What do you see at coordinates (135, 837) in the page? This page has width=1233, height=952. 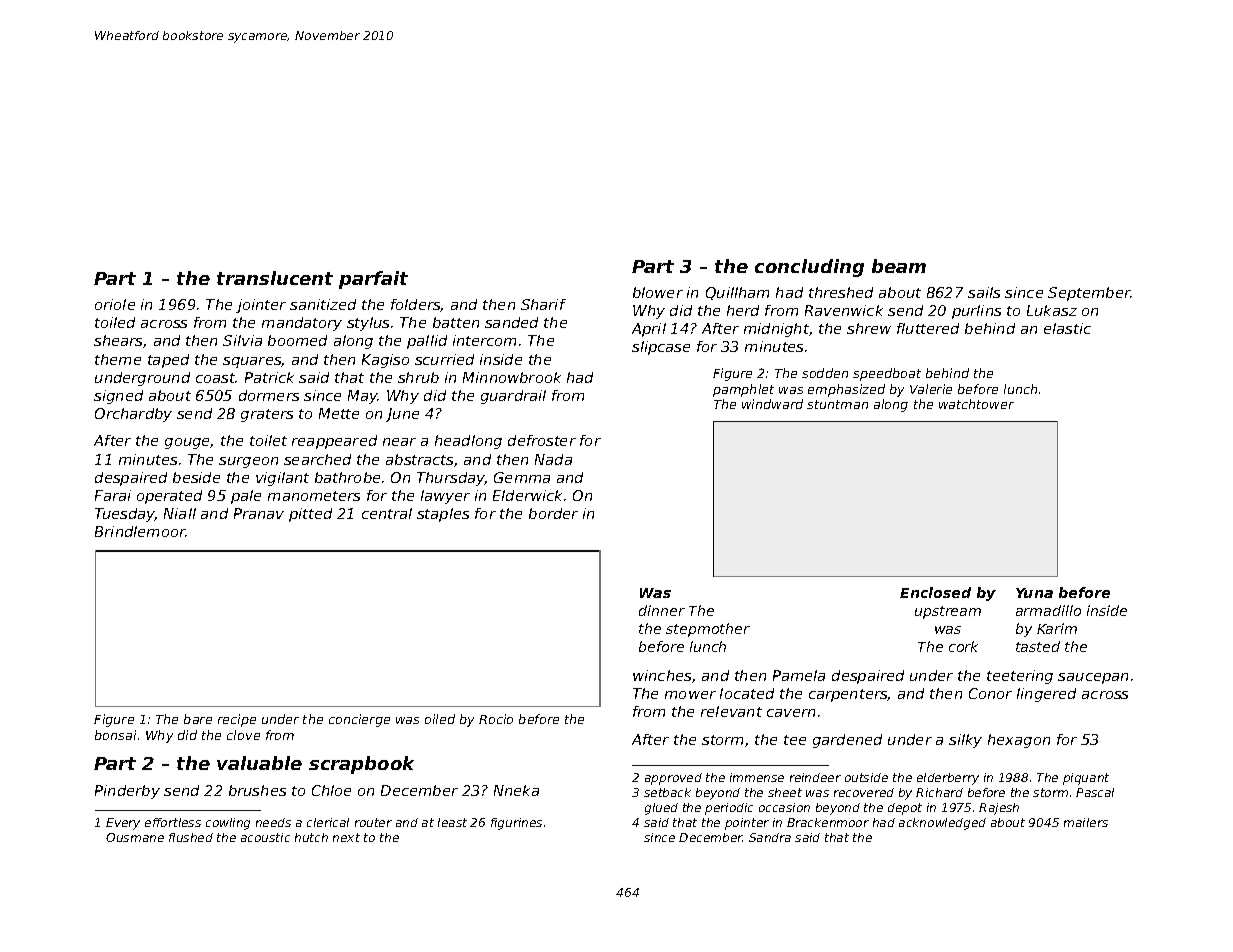 I see `Ousmane` at bounding box center [135, 837].
